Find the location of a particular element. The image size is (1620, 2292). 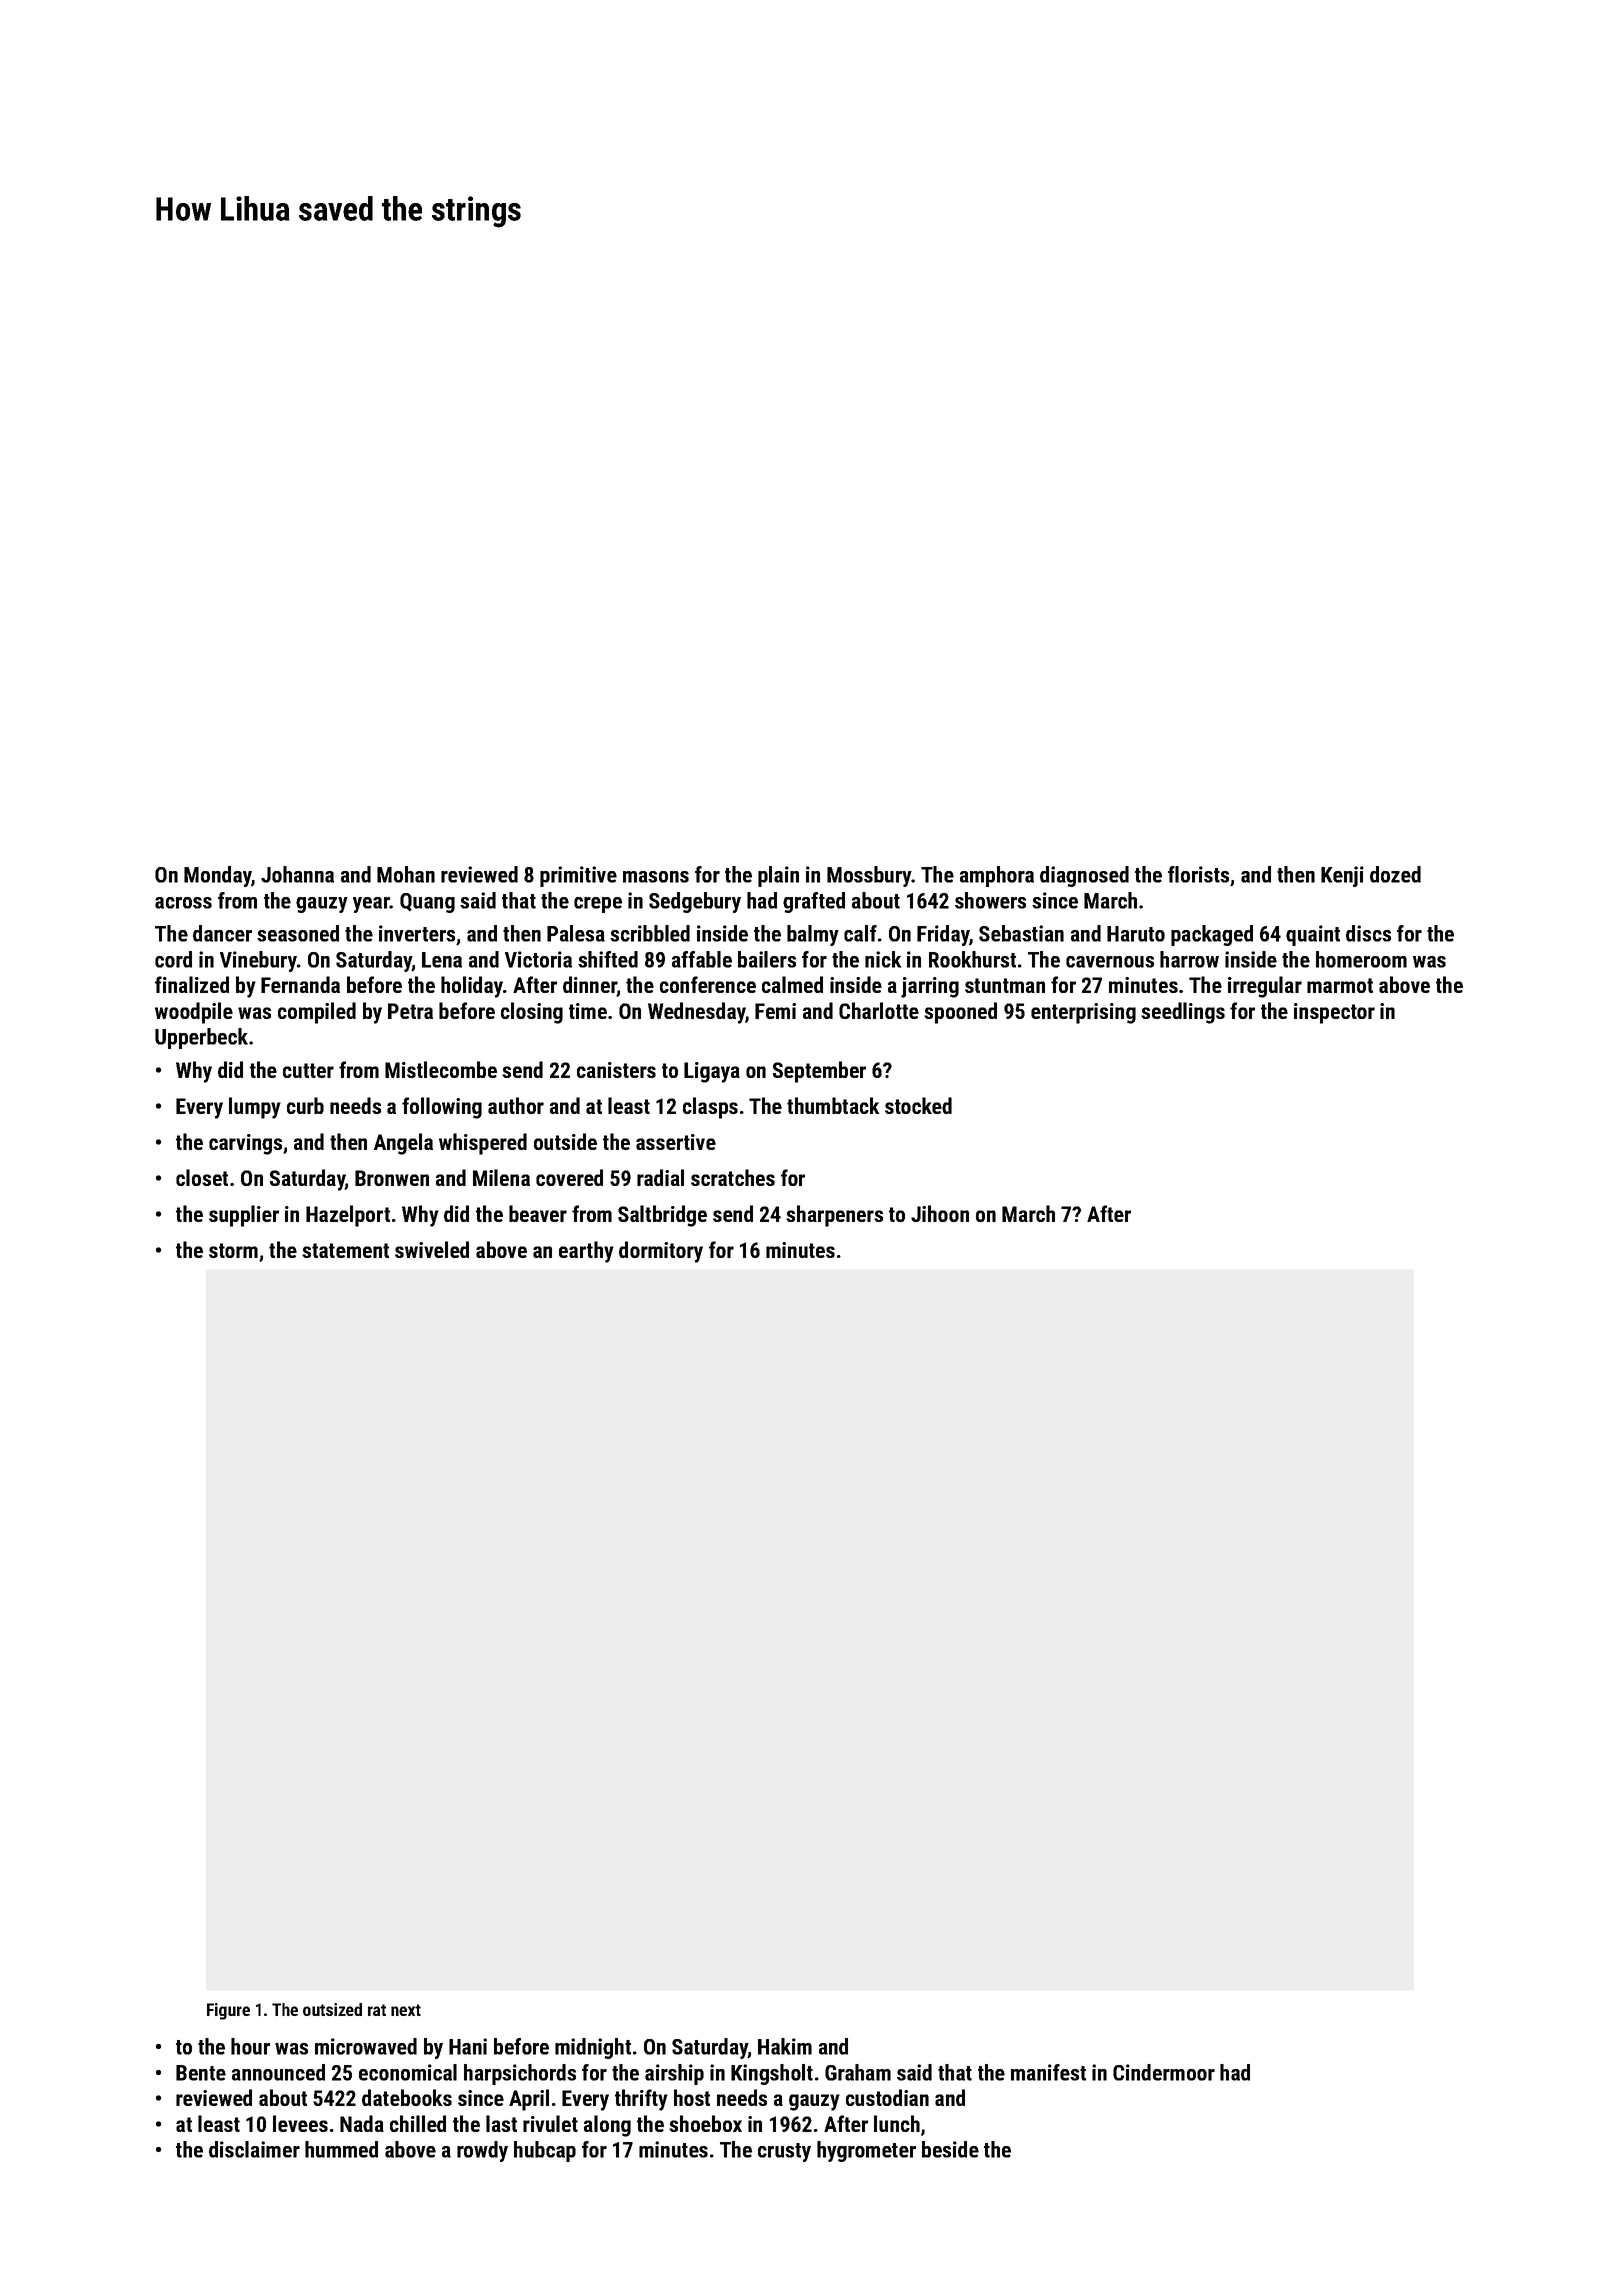

Kingsholt is located at coordinates (772, 2074).
